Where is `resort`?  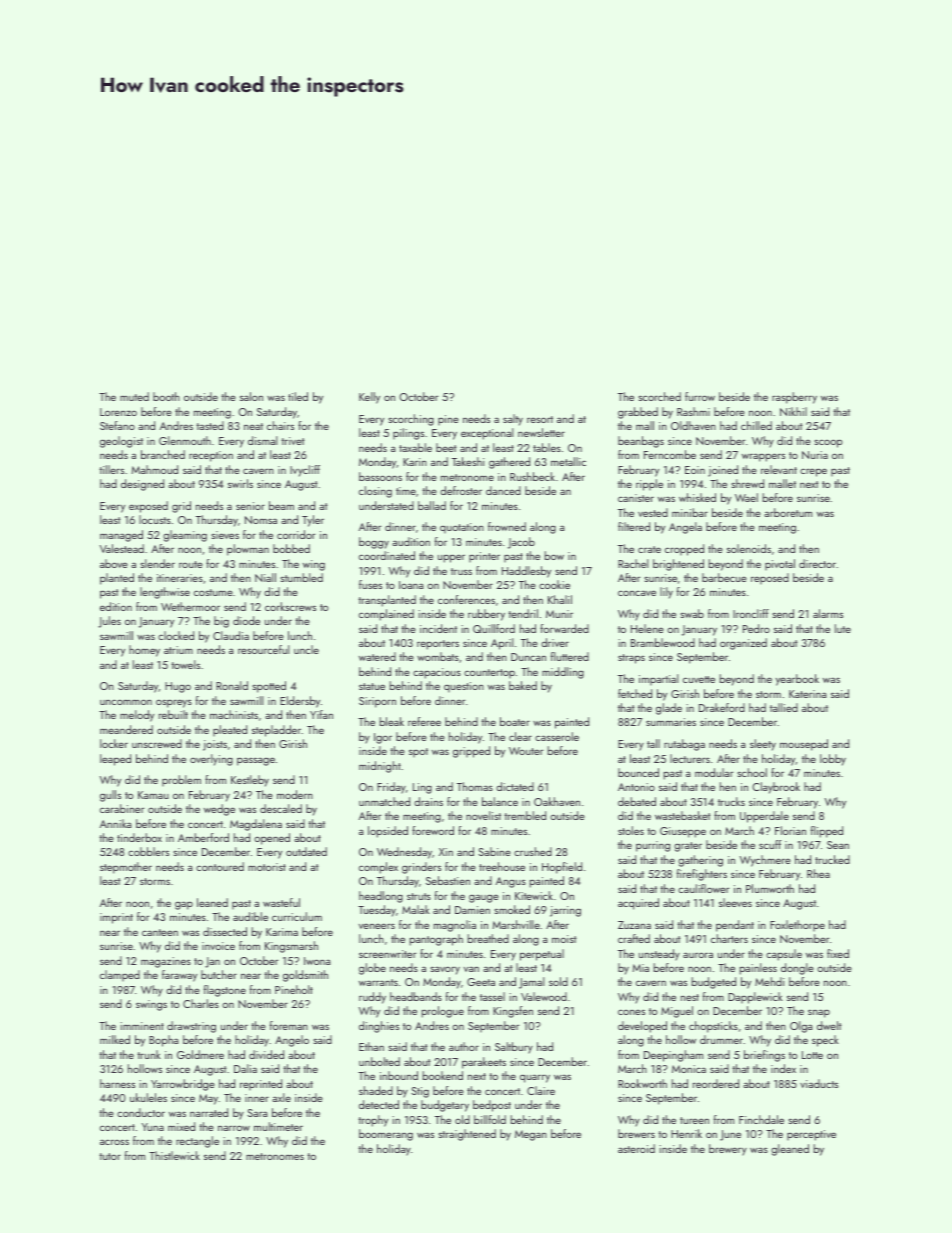
resort is located at coordinates (540, 419).
